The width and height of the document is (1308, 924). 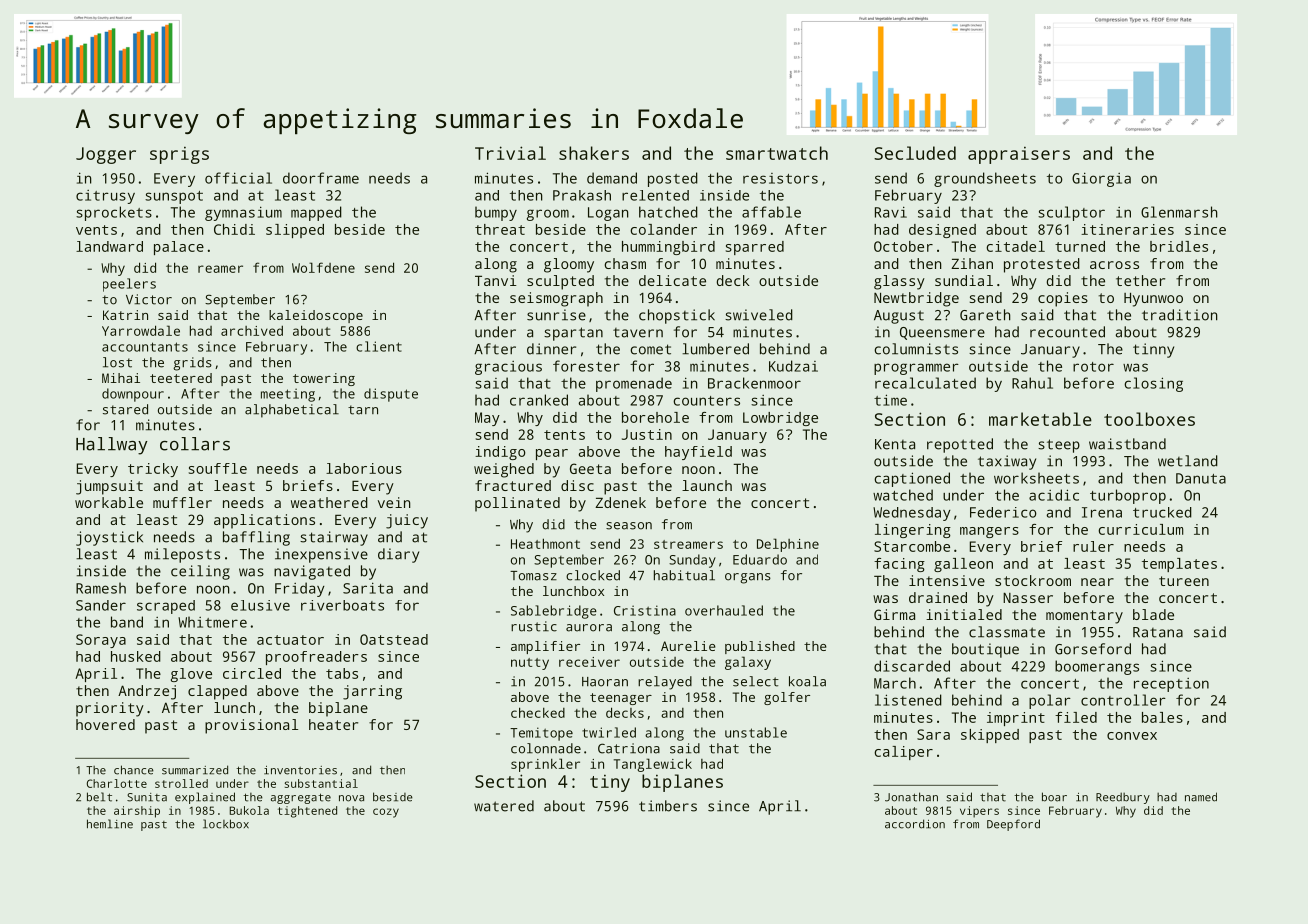 I want to click on smartwatch, so click(x=777, y=153).
